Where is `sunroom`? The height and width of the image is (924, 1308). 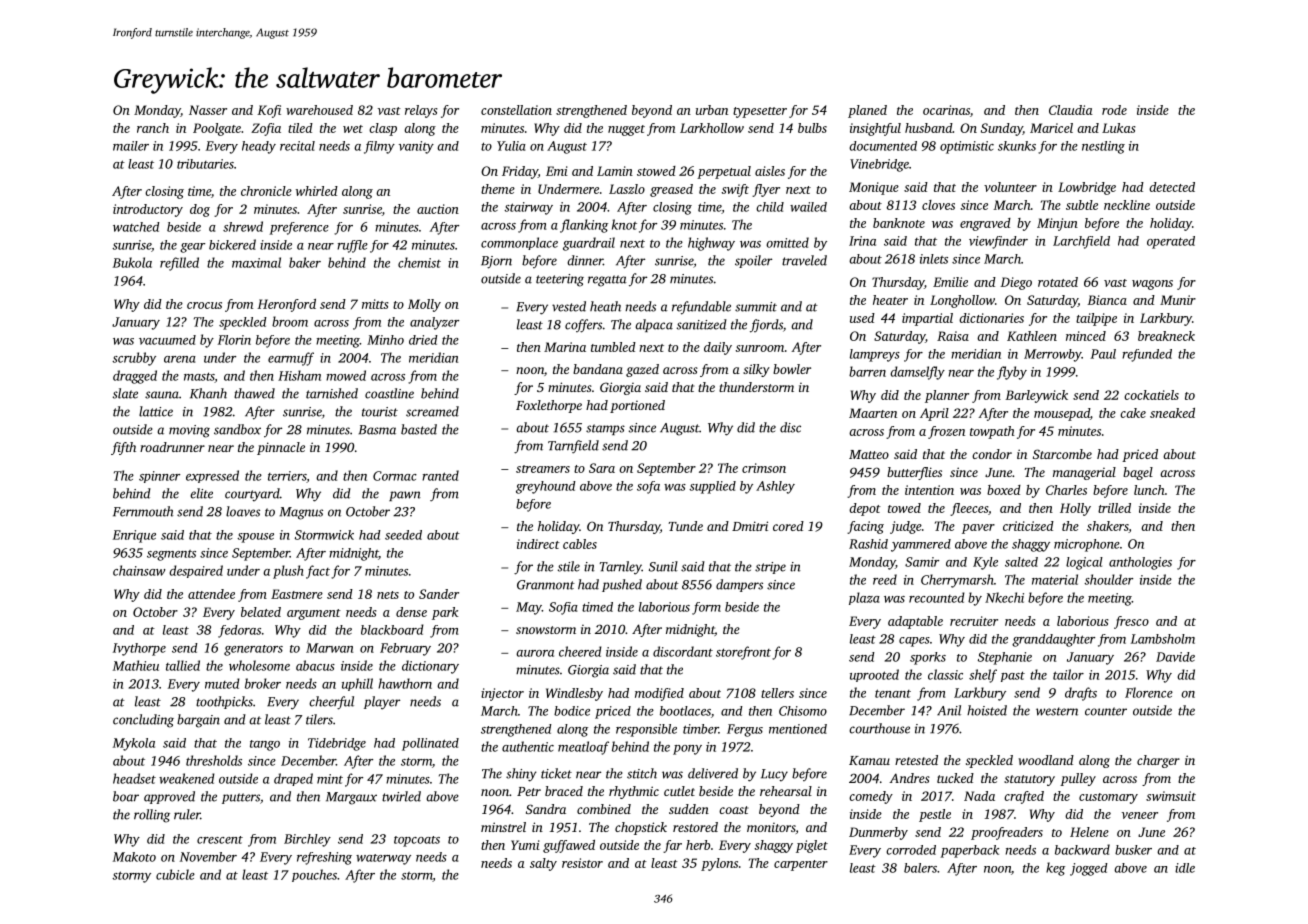
sunroom is located at coordinates (760, 348).
